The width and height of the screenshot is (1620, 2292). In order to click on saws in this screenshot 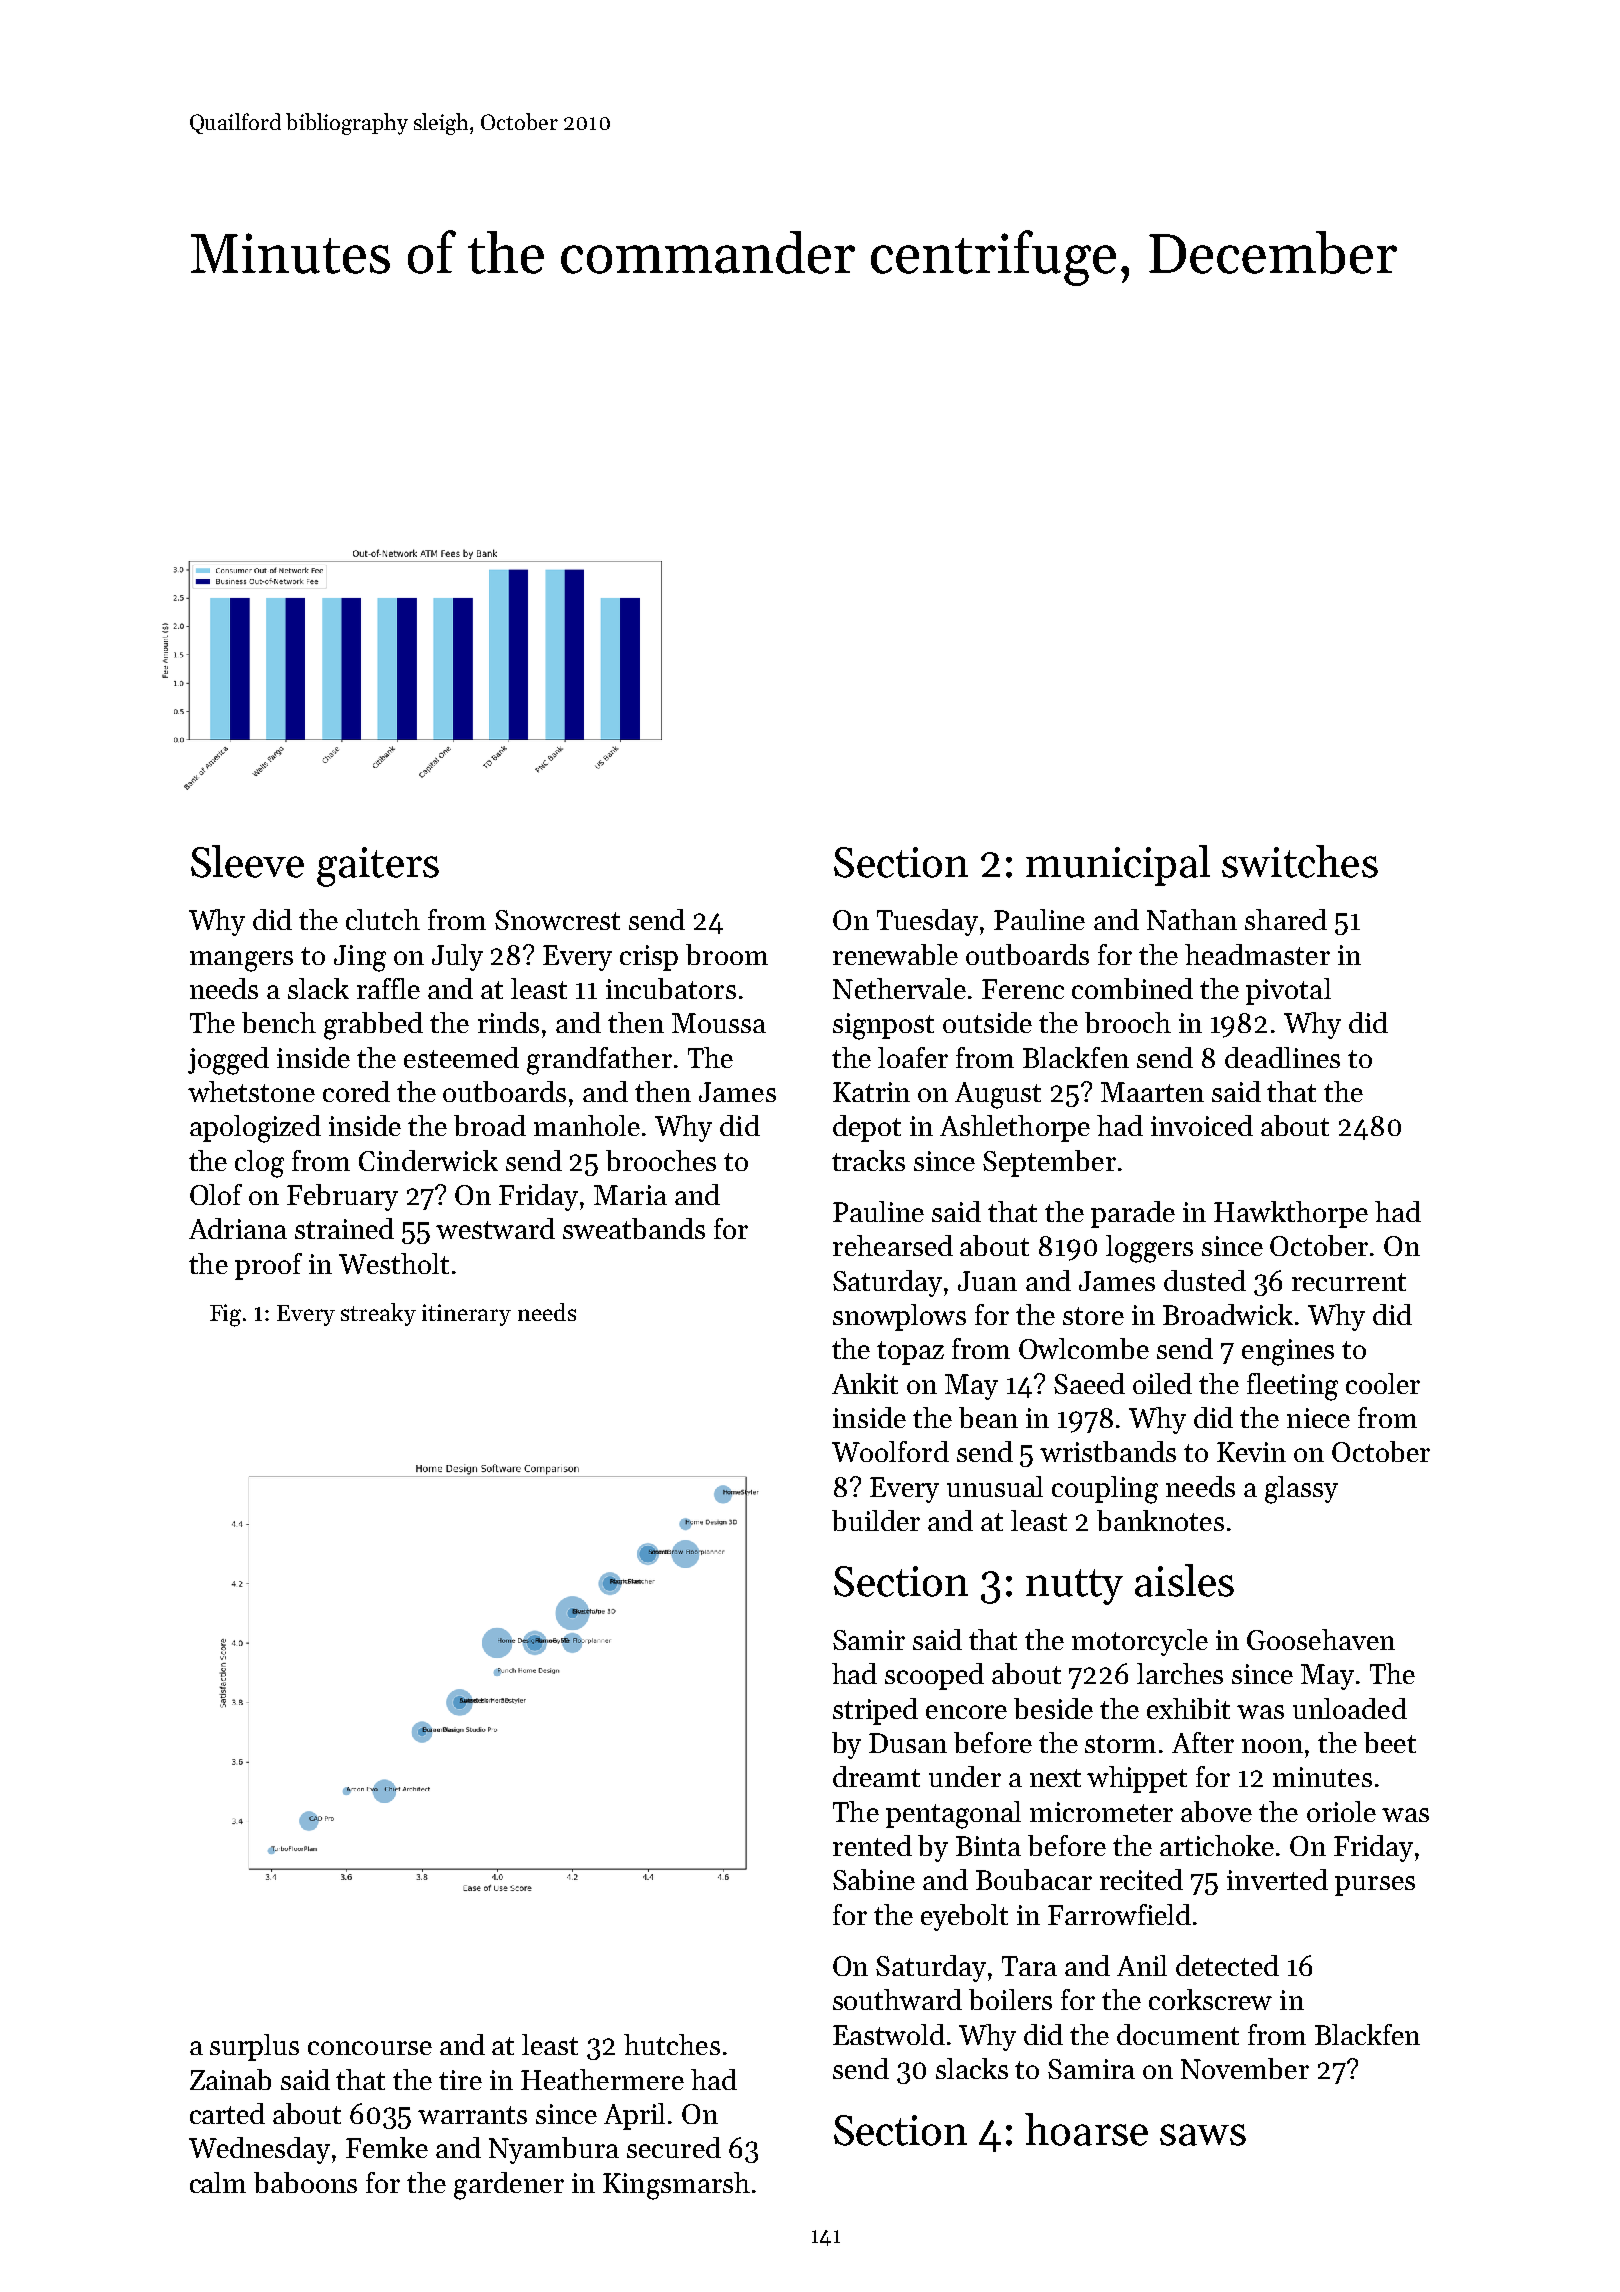, I will do `click(1203, 2135)`.
